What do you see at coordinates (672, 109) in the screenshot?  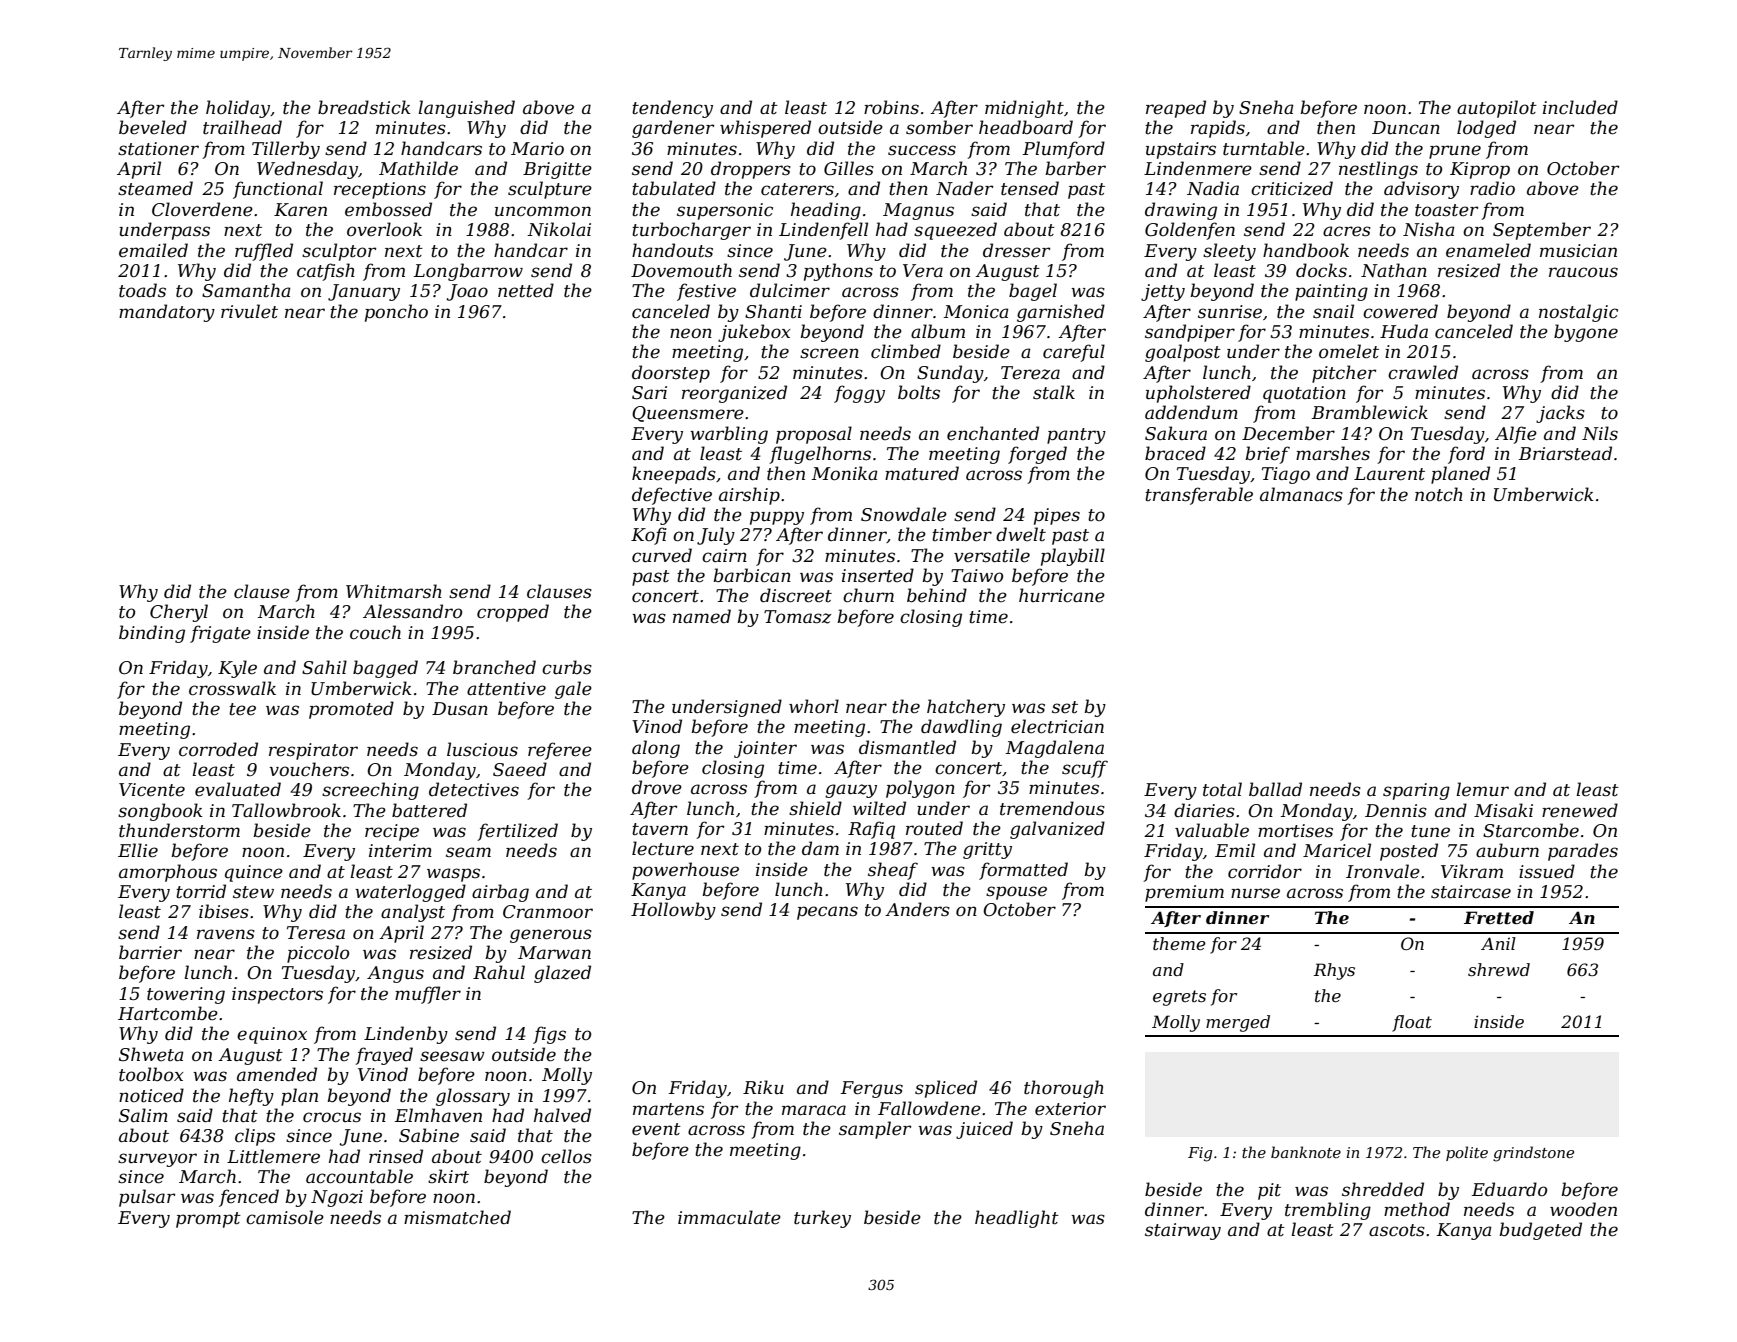 I see `tendency` at bounding box center [672, 109].
